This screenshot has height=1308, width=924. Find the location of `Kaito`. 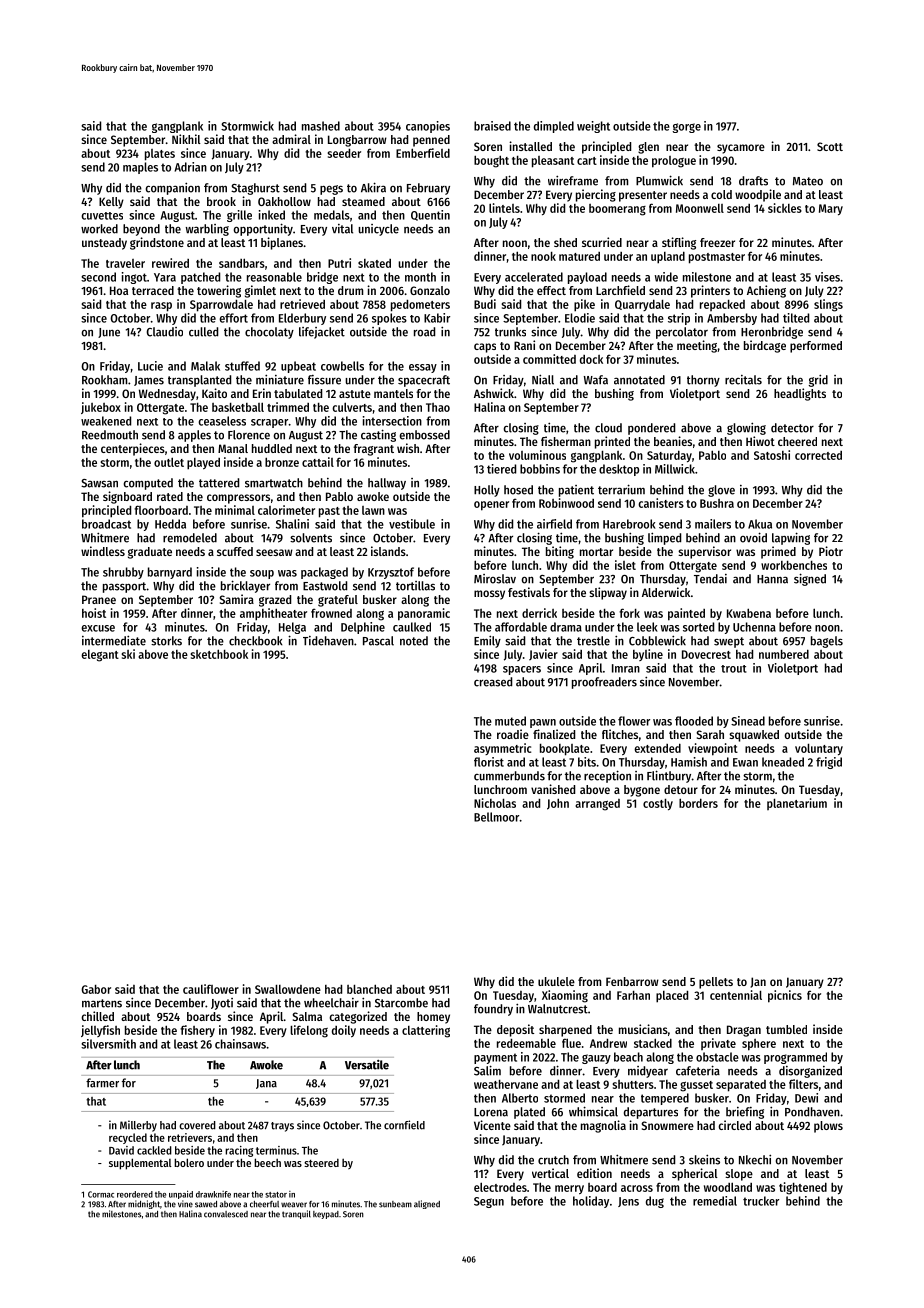

Kaito is located at coordinates (214, 393).
